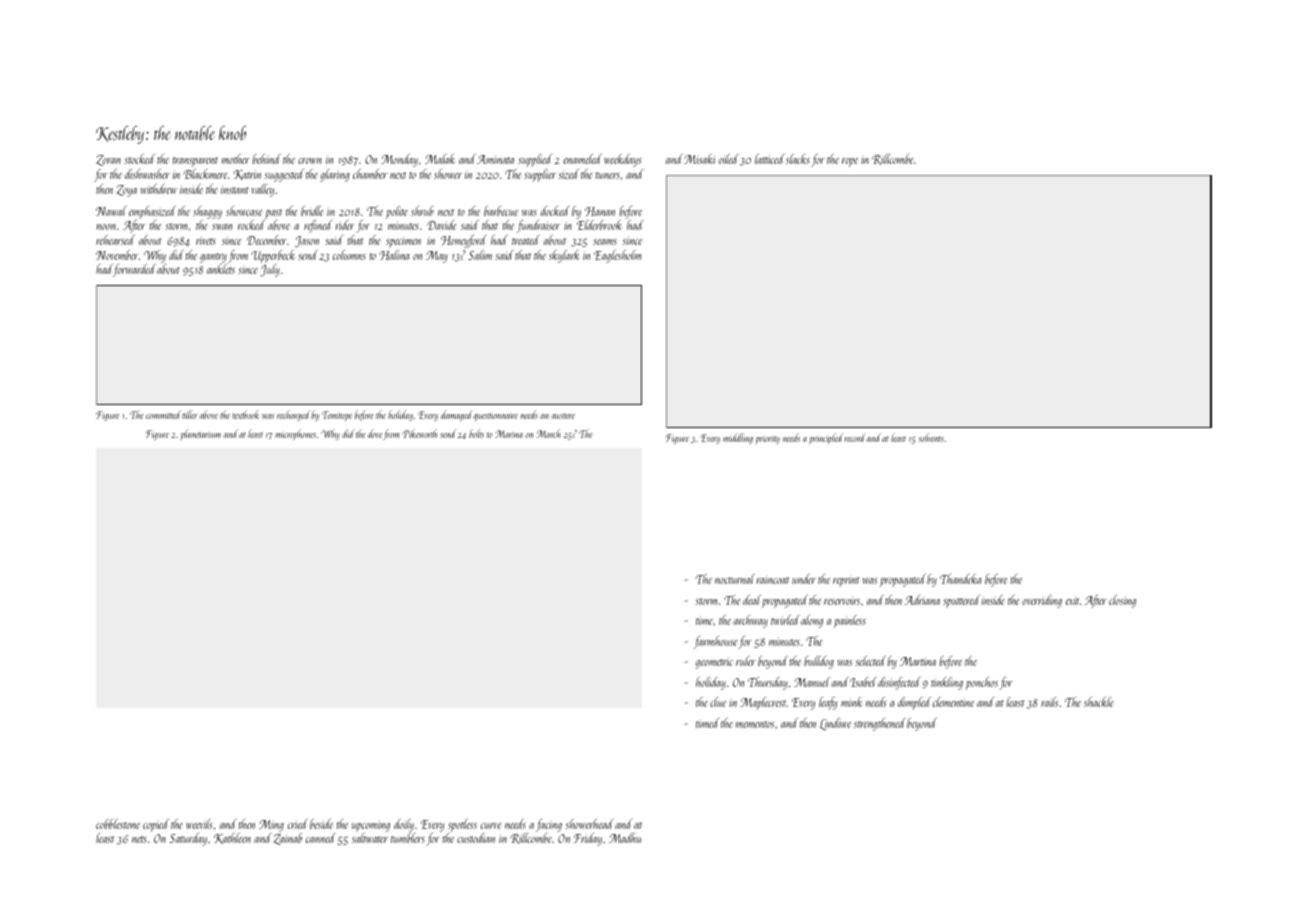 The width and height of the screenshot is (1308, 924). Describe the element at coordinates (715, 642) in the screenshot. I see `farmhouse` at that location.
